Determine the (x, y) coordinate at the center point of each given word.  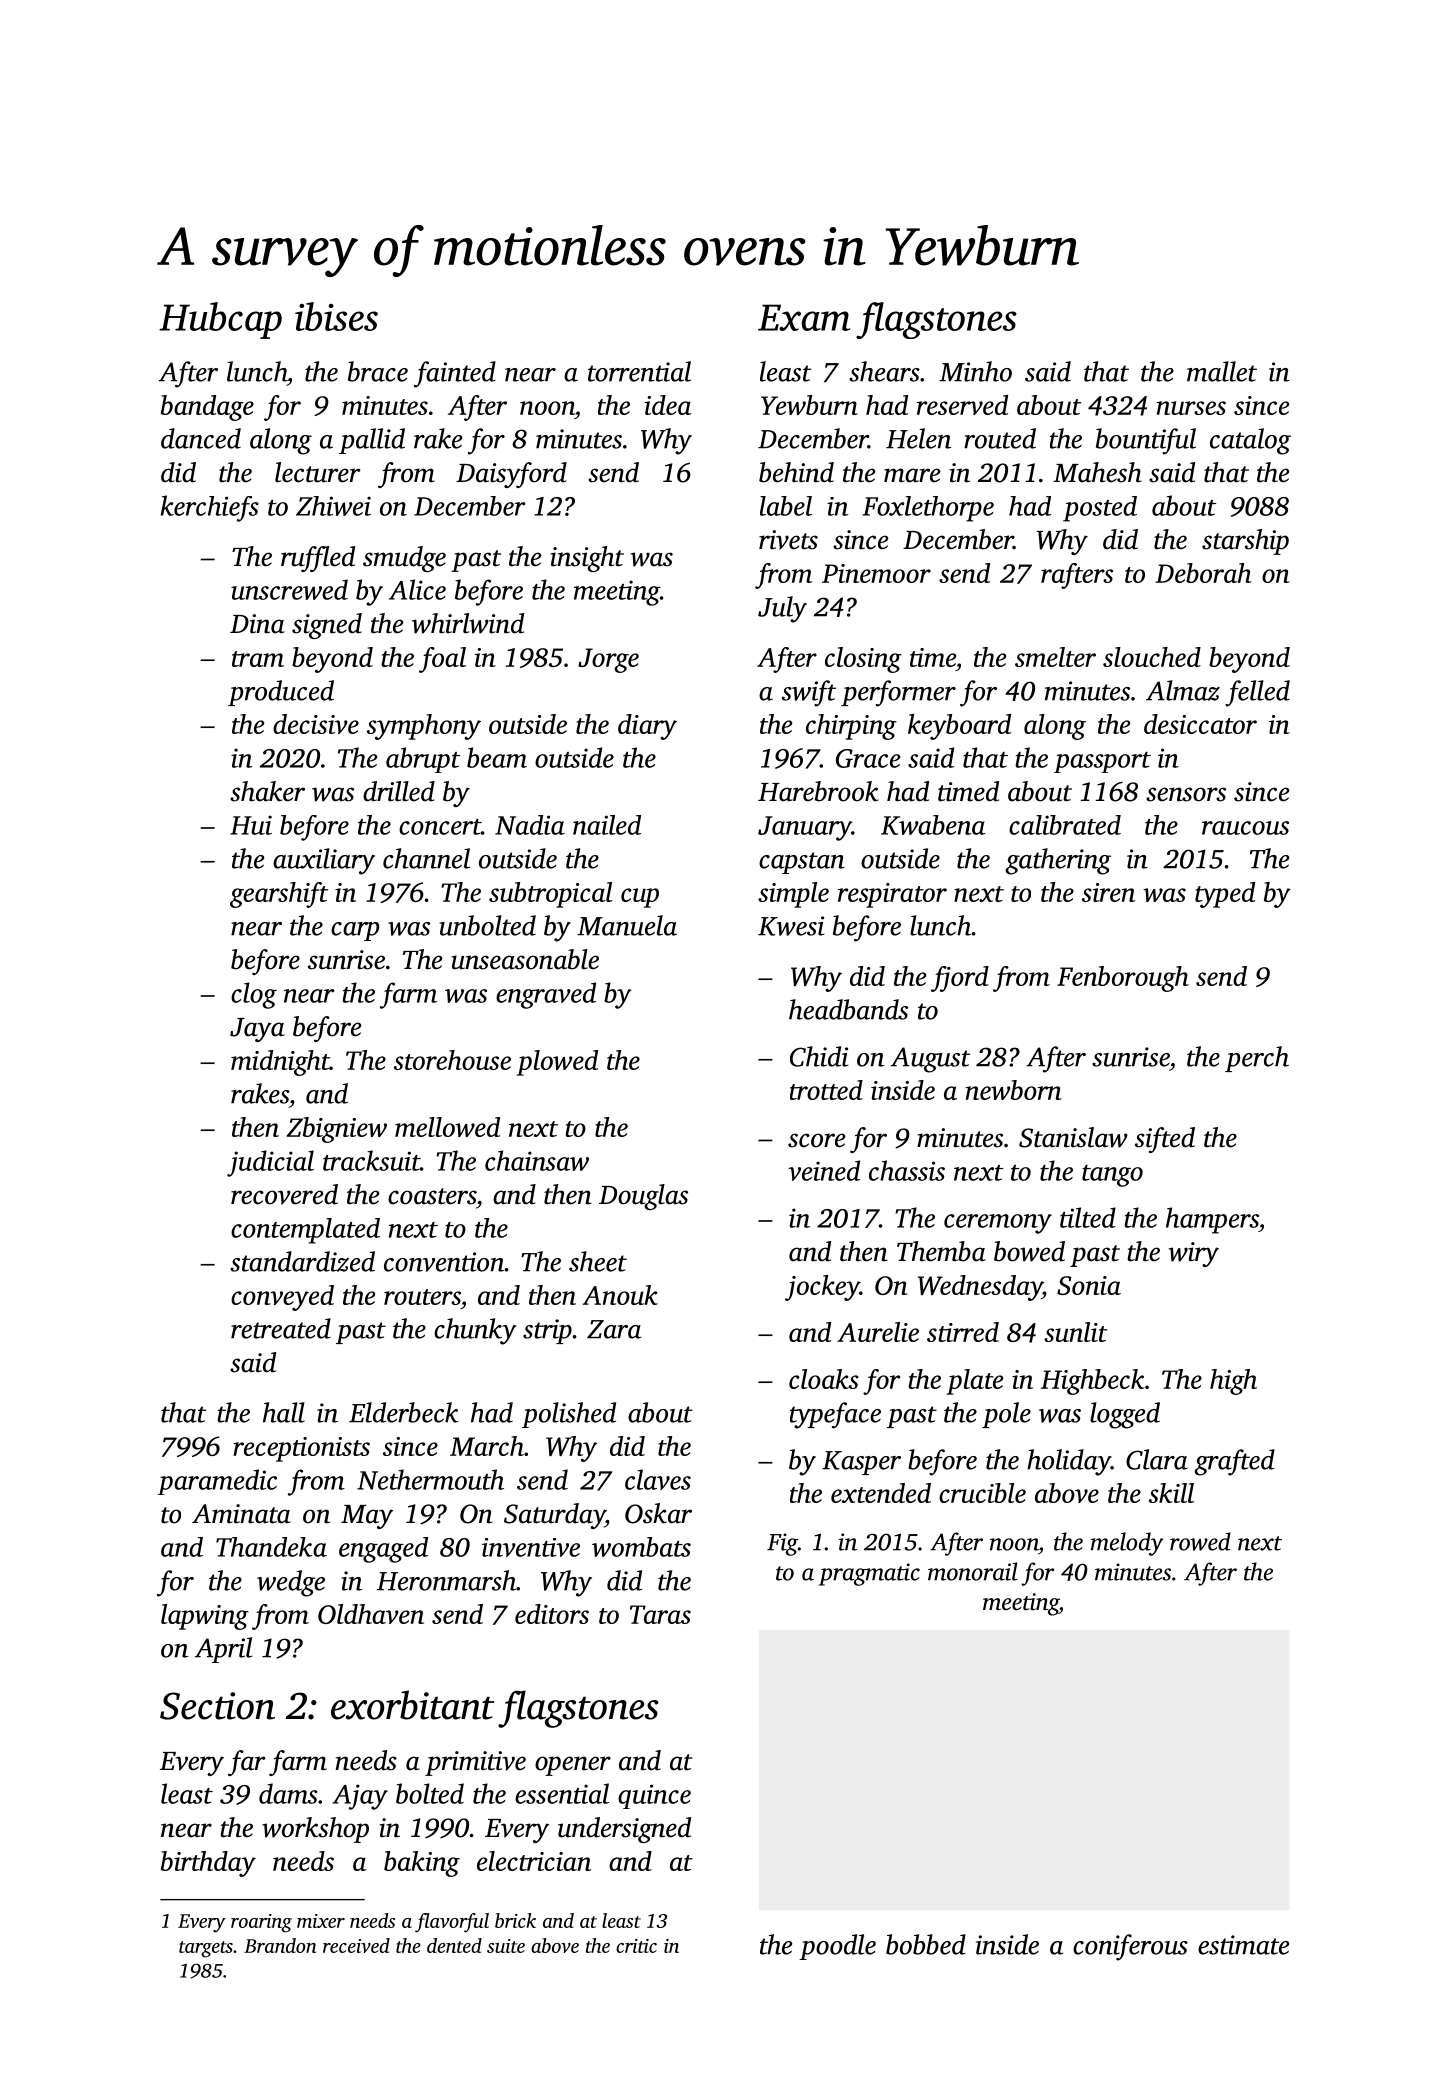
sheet (598, 1261)
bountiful (1146, 441)
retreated (281, 1328)
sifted (1165, 1140)
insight (587, 559)
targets (206, 1949)
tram (258, 659)
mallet (1222, 371)
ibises (336, 316)
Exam (804, 317)
